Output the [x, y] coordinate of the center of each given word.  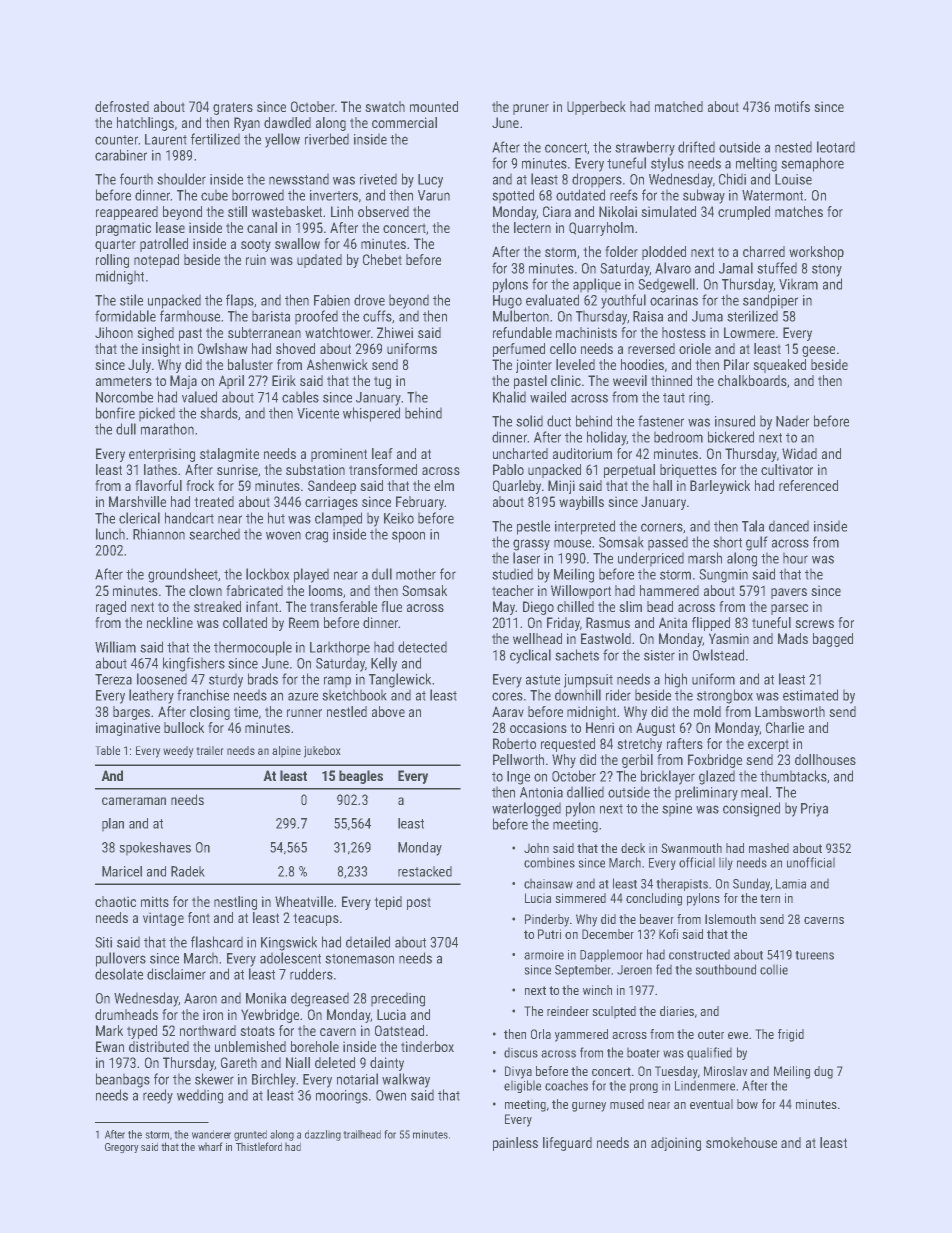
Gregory [122, 1148]
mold [707, 711]
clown [205, 590]
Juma [707, 316]
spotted [513, 196]
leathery [151, 696]
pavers [789, 593]
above [388, 711]
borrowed [258, 195]
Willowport [581, 592]
